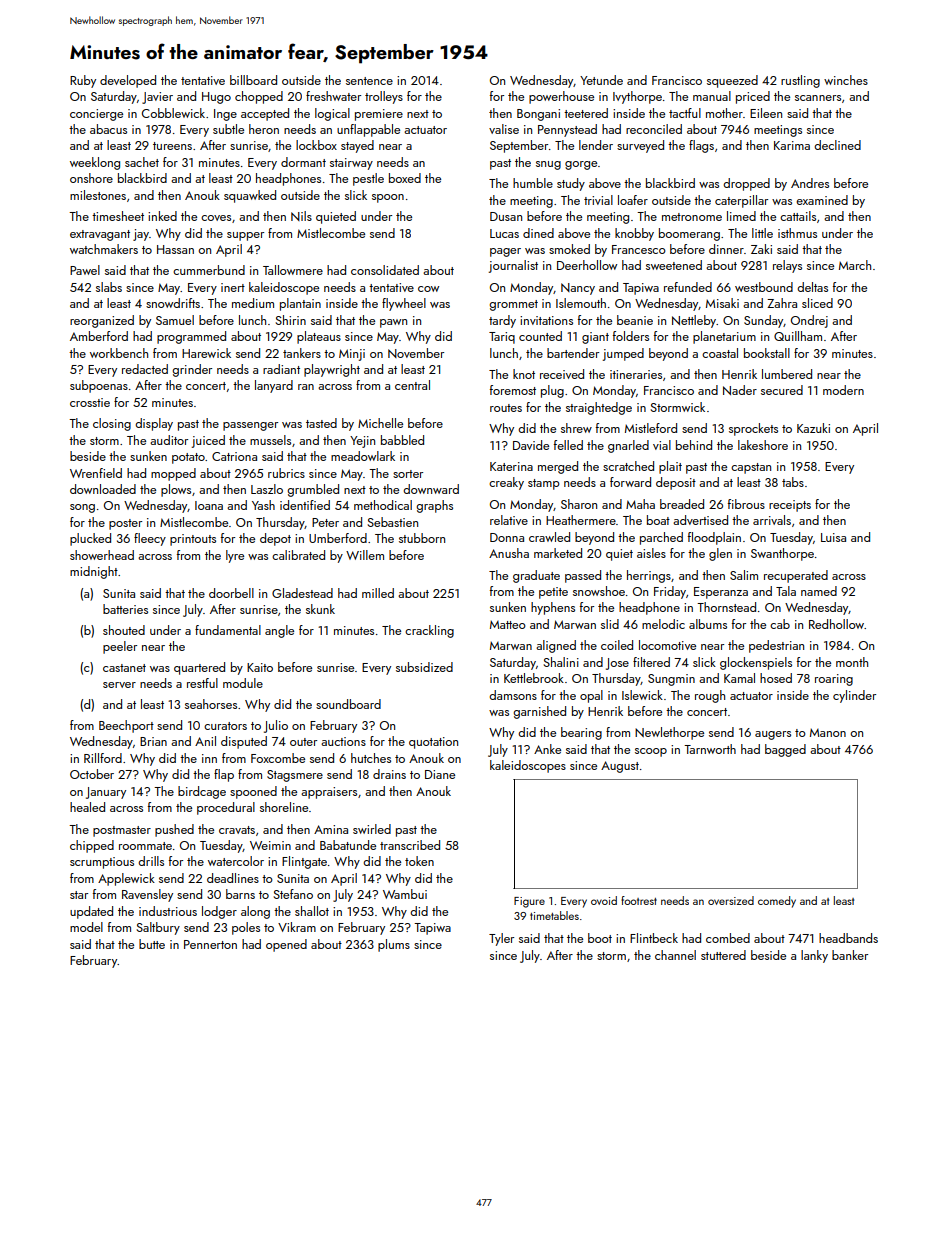 This screenshot has height=1233, width=952. What do you see at coordinates (502, 338) in the screenshot?
I see `Tariq` at bounding box center [502, 338].
